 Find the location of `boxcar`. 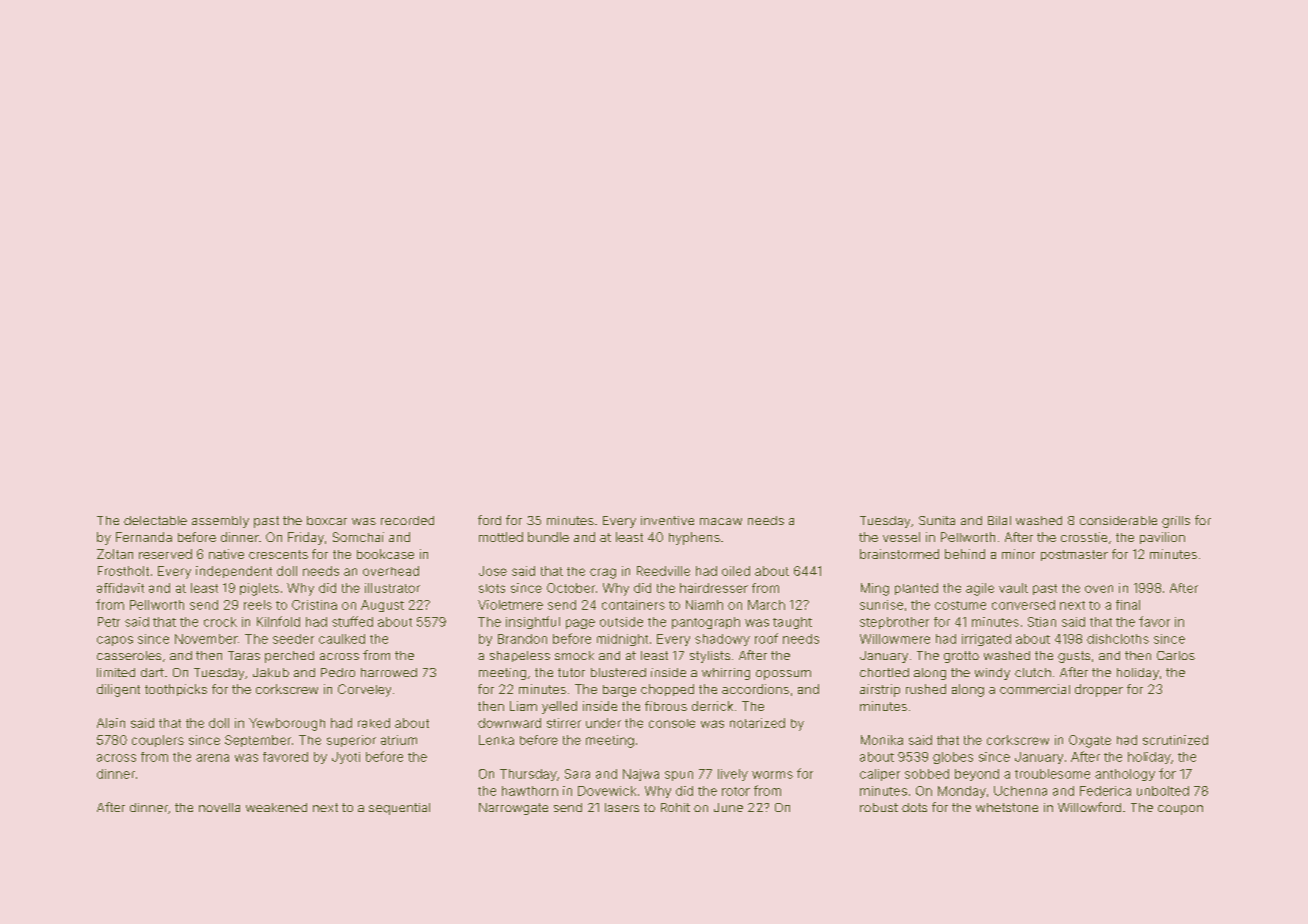

boxcar is located at coordinates (327, 520).
